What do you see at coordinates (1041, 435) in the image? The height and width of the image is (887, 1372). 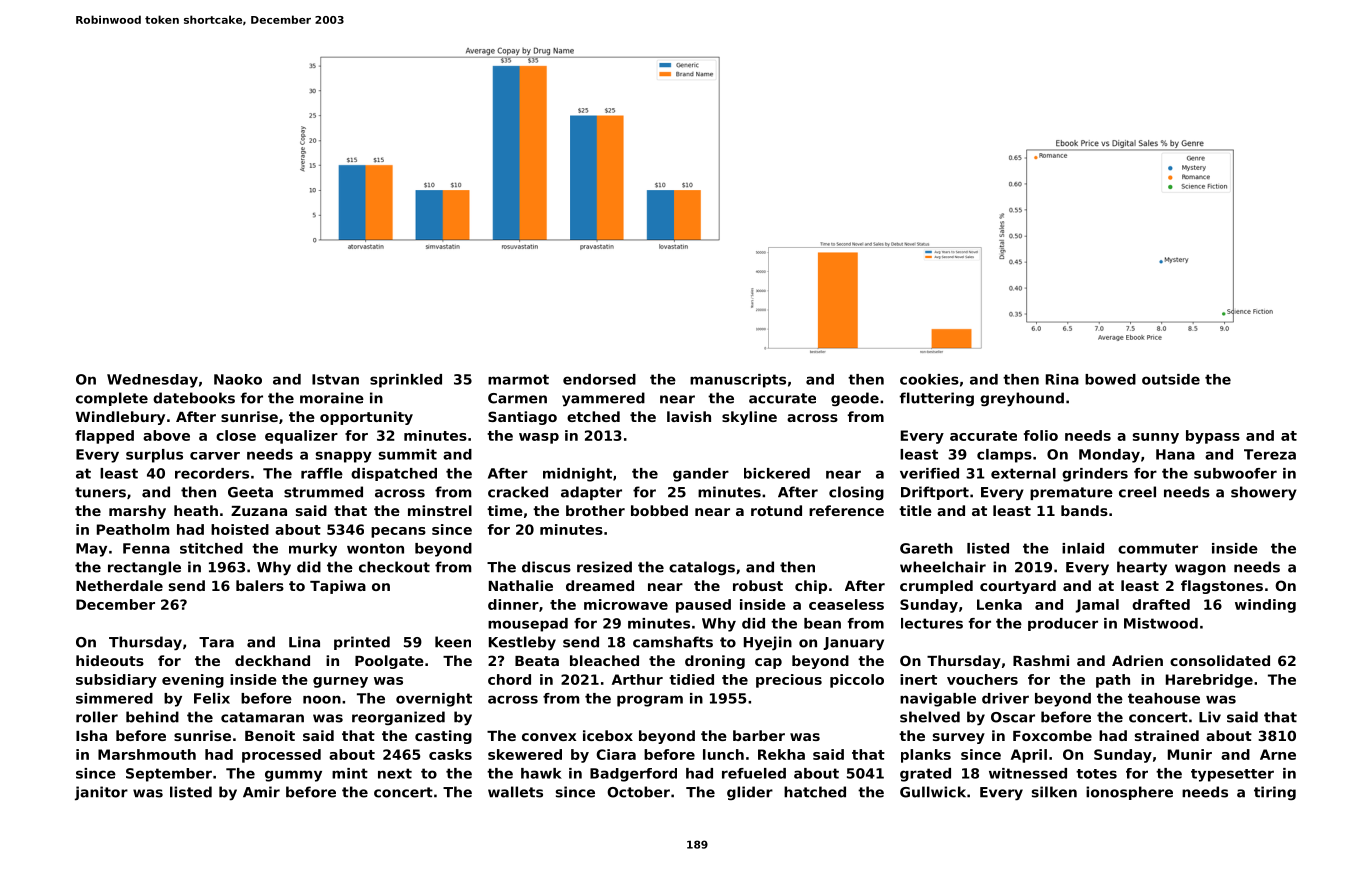 I see `folio` at bounding box center [1041, 435].
